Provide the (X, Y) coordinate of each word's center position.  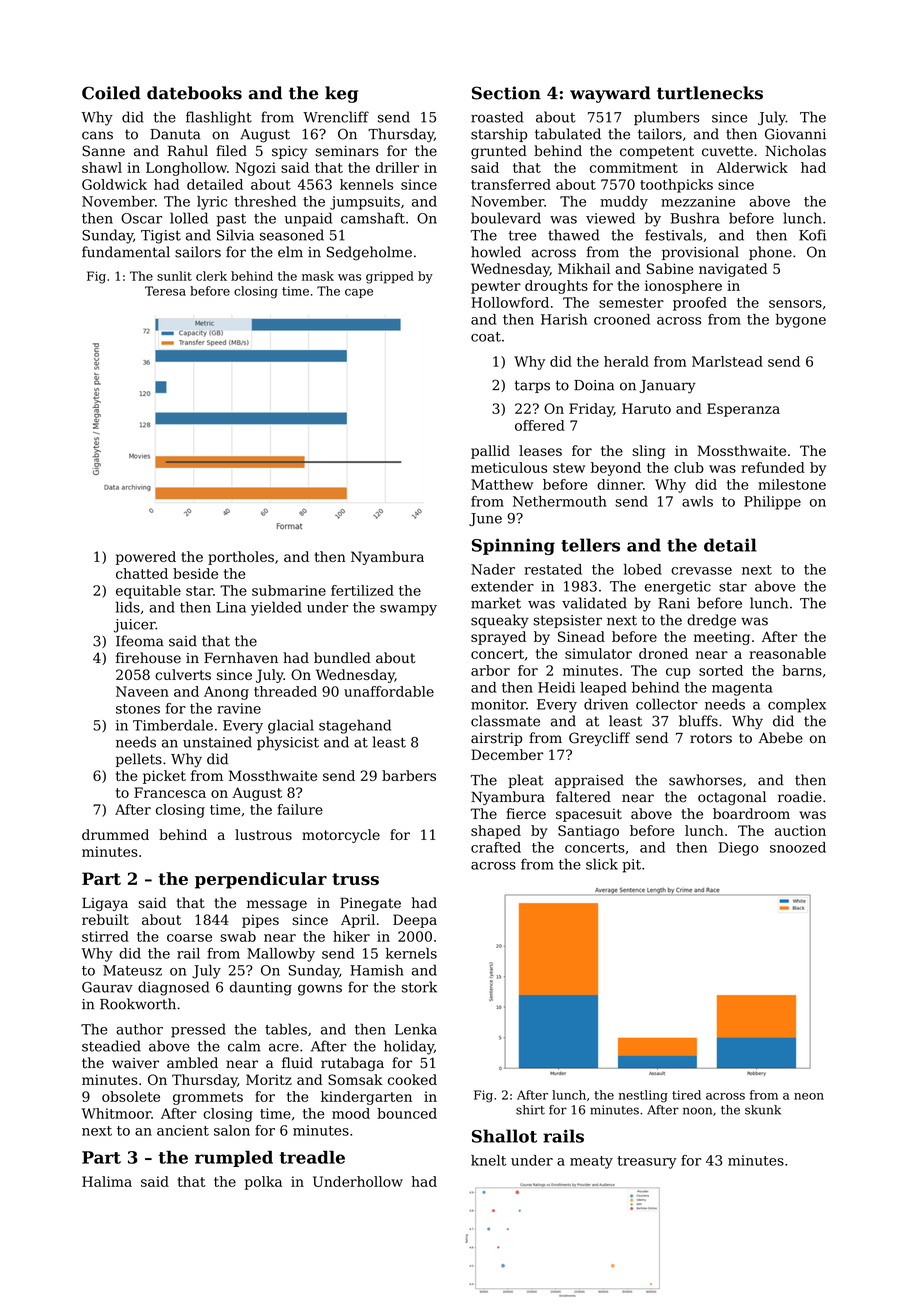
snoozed (798, 847)
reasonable (787, 653)
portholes (241, 558)
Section (506, 93)
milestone (792, 484)
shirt (530, 1110)
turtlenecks (710, 93)
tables (286, 1029)
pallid (490, 452)
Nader (493, 569)
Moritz (269, 1079)
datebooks (194, 93)
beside (195, 573)
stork (419, 987)
